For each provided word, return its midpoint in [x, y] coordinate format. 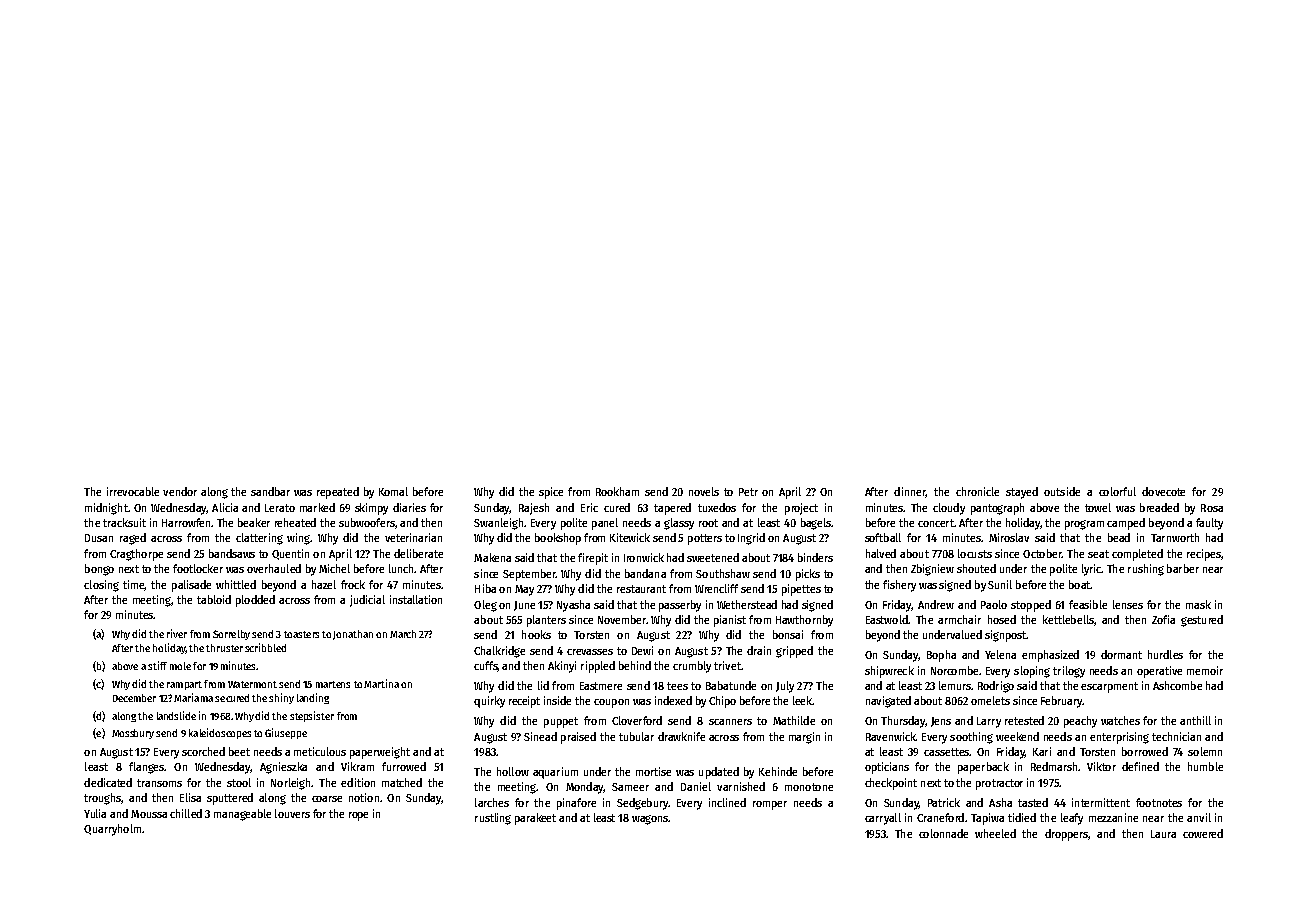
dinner [910, 492]
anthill [1195, 720]
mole [180, 666]
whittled [236, 584]
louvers [292, 813]
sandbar [270, 491]
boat [1080, 584]
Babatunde [731, 685]
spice [551, 493]
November [622, 619]
